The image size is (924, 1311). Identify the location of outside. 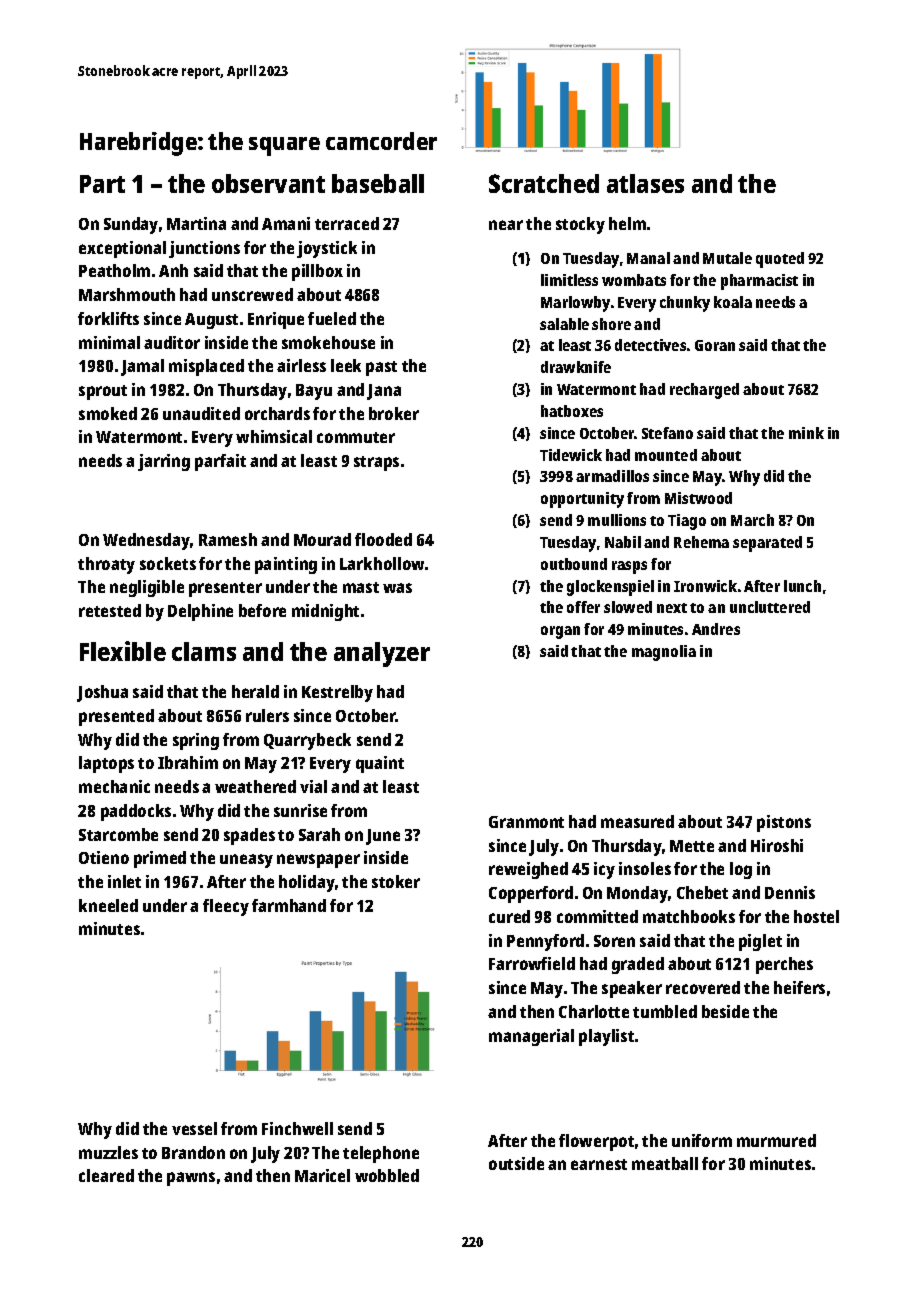
(516, 1163).
